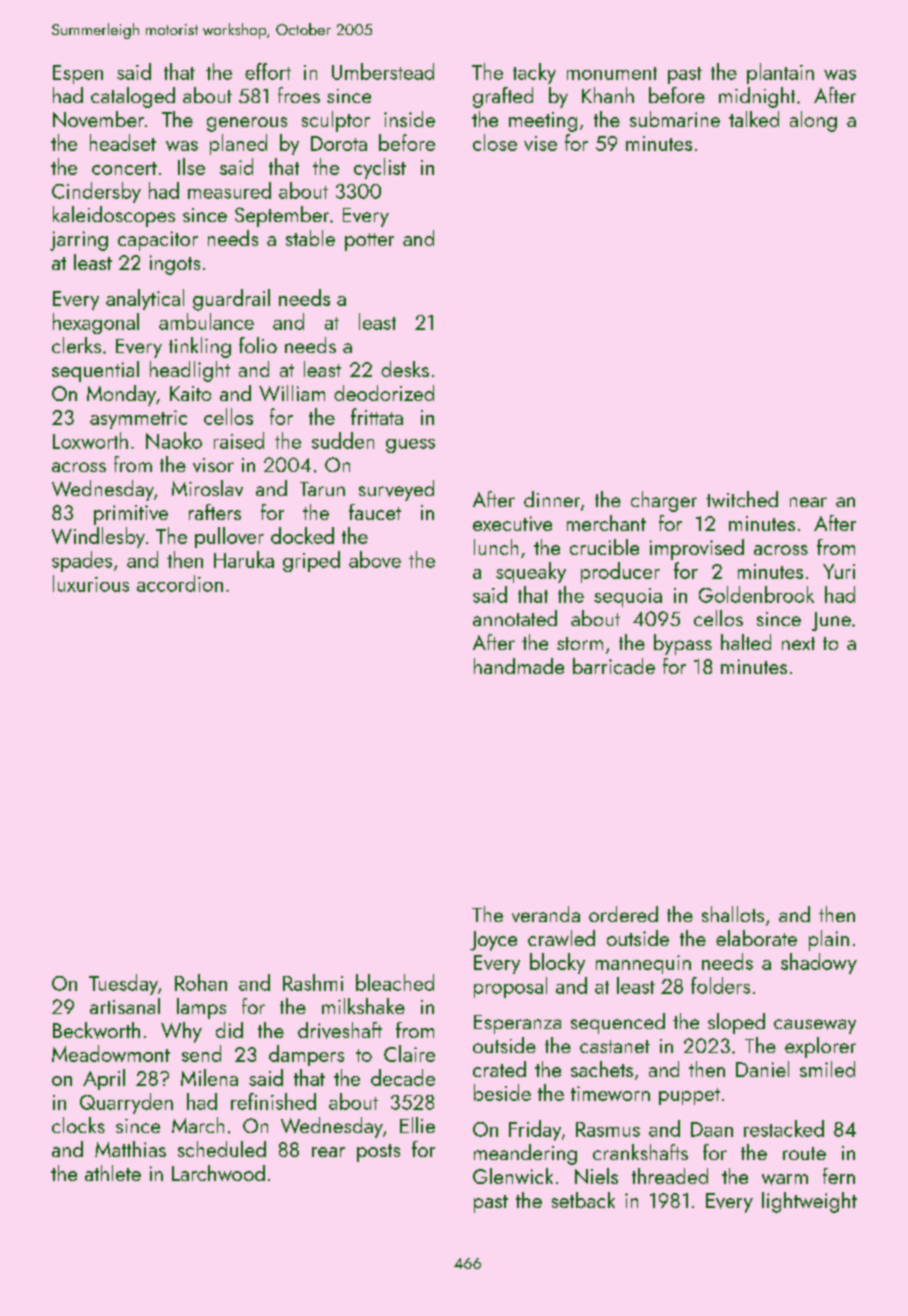 Image resolution: width=908 pixels, height=1316 pixels. I want to click on Loxworth, so click(90, 440).
